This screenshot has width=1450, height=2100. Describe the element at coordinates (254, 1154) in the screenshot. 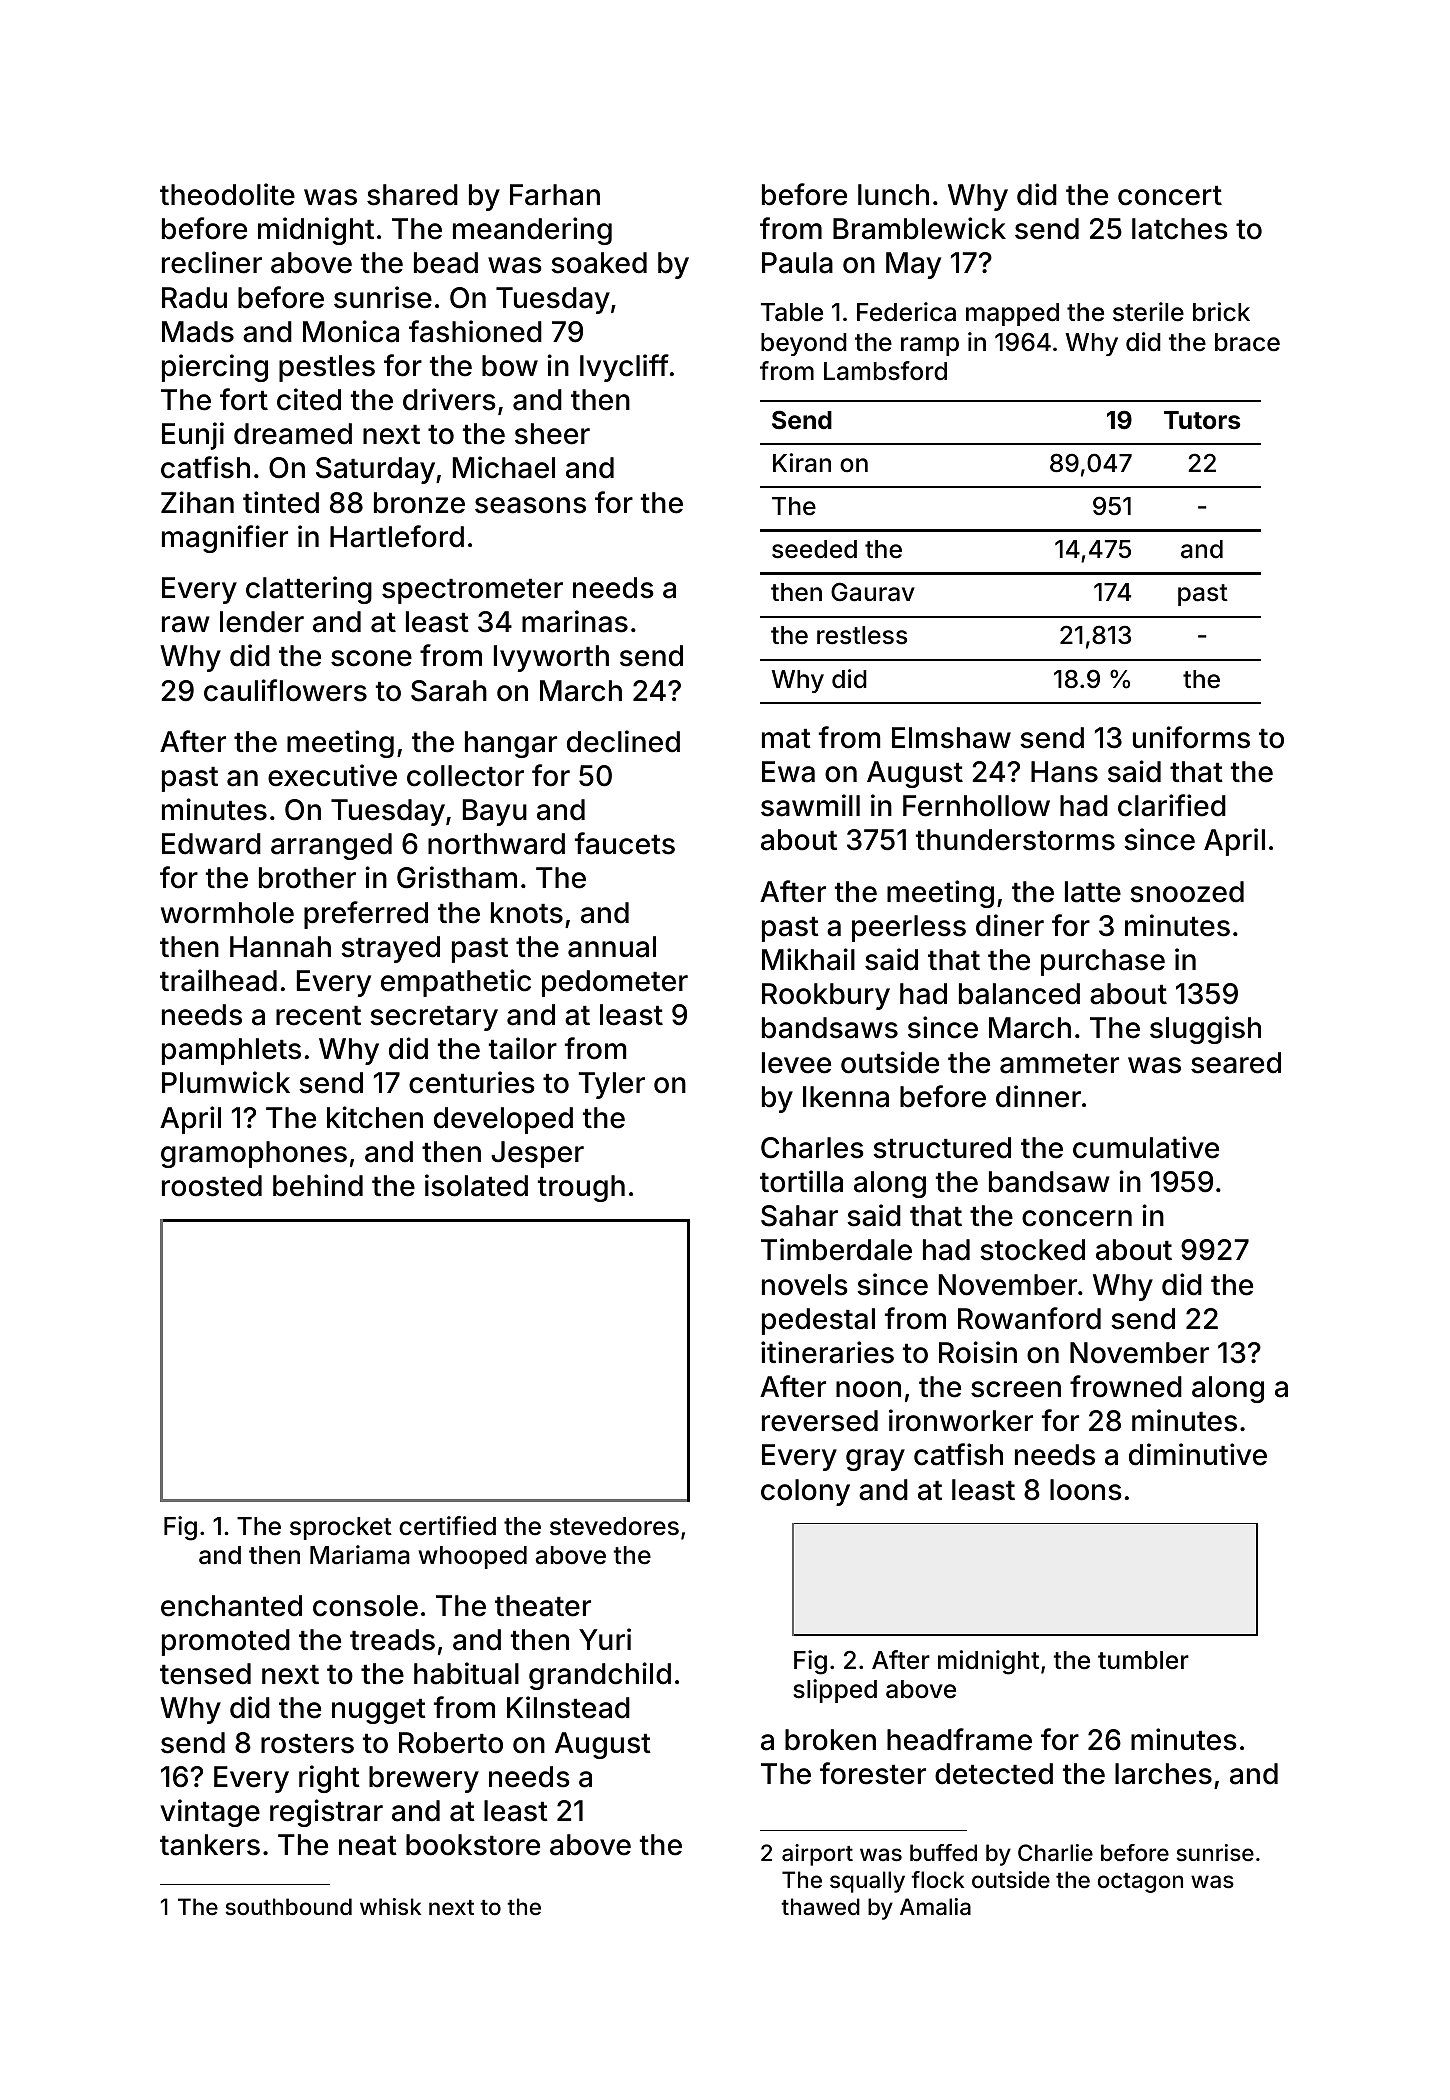

I see `gramophones` at that location.
